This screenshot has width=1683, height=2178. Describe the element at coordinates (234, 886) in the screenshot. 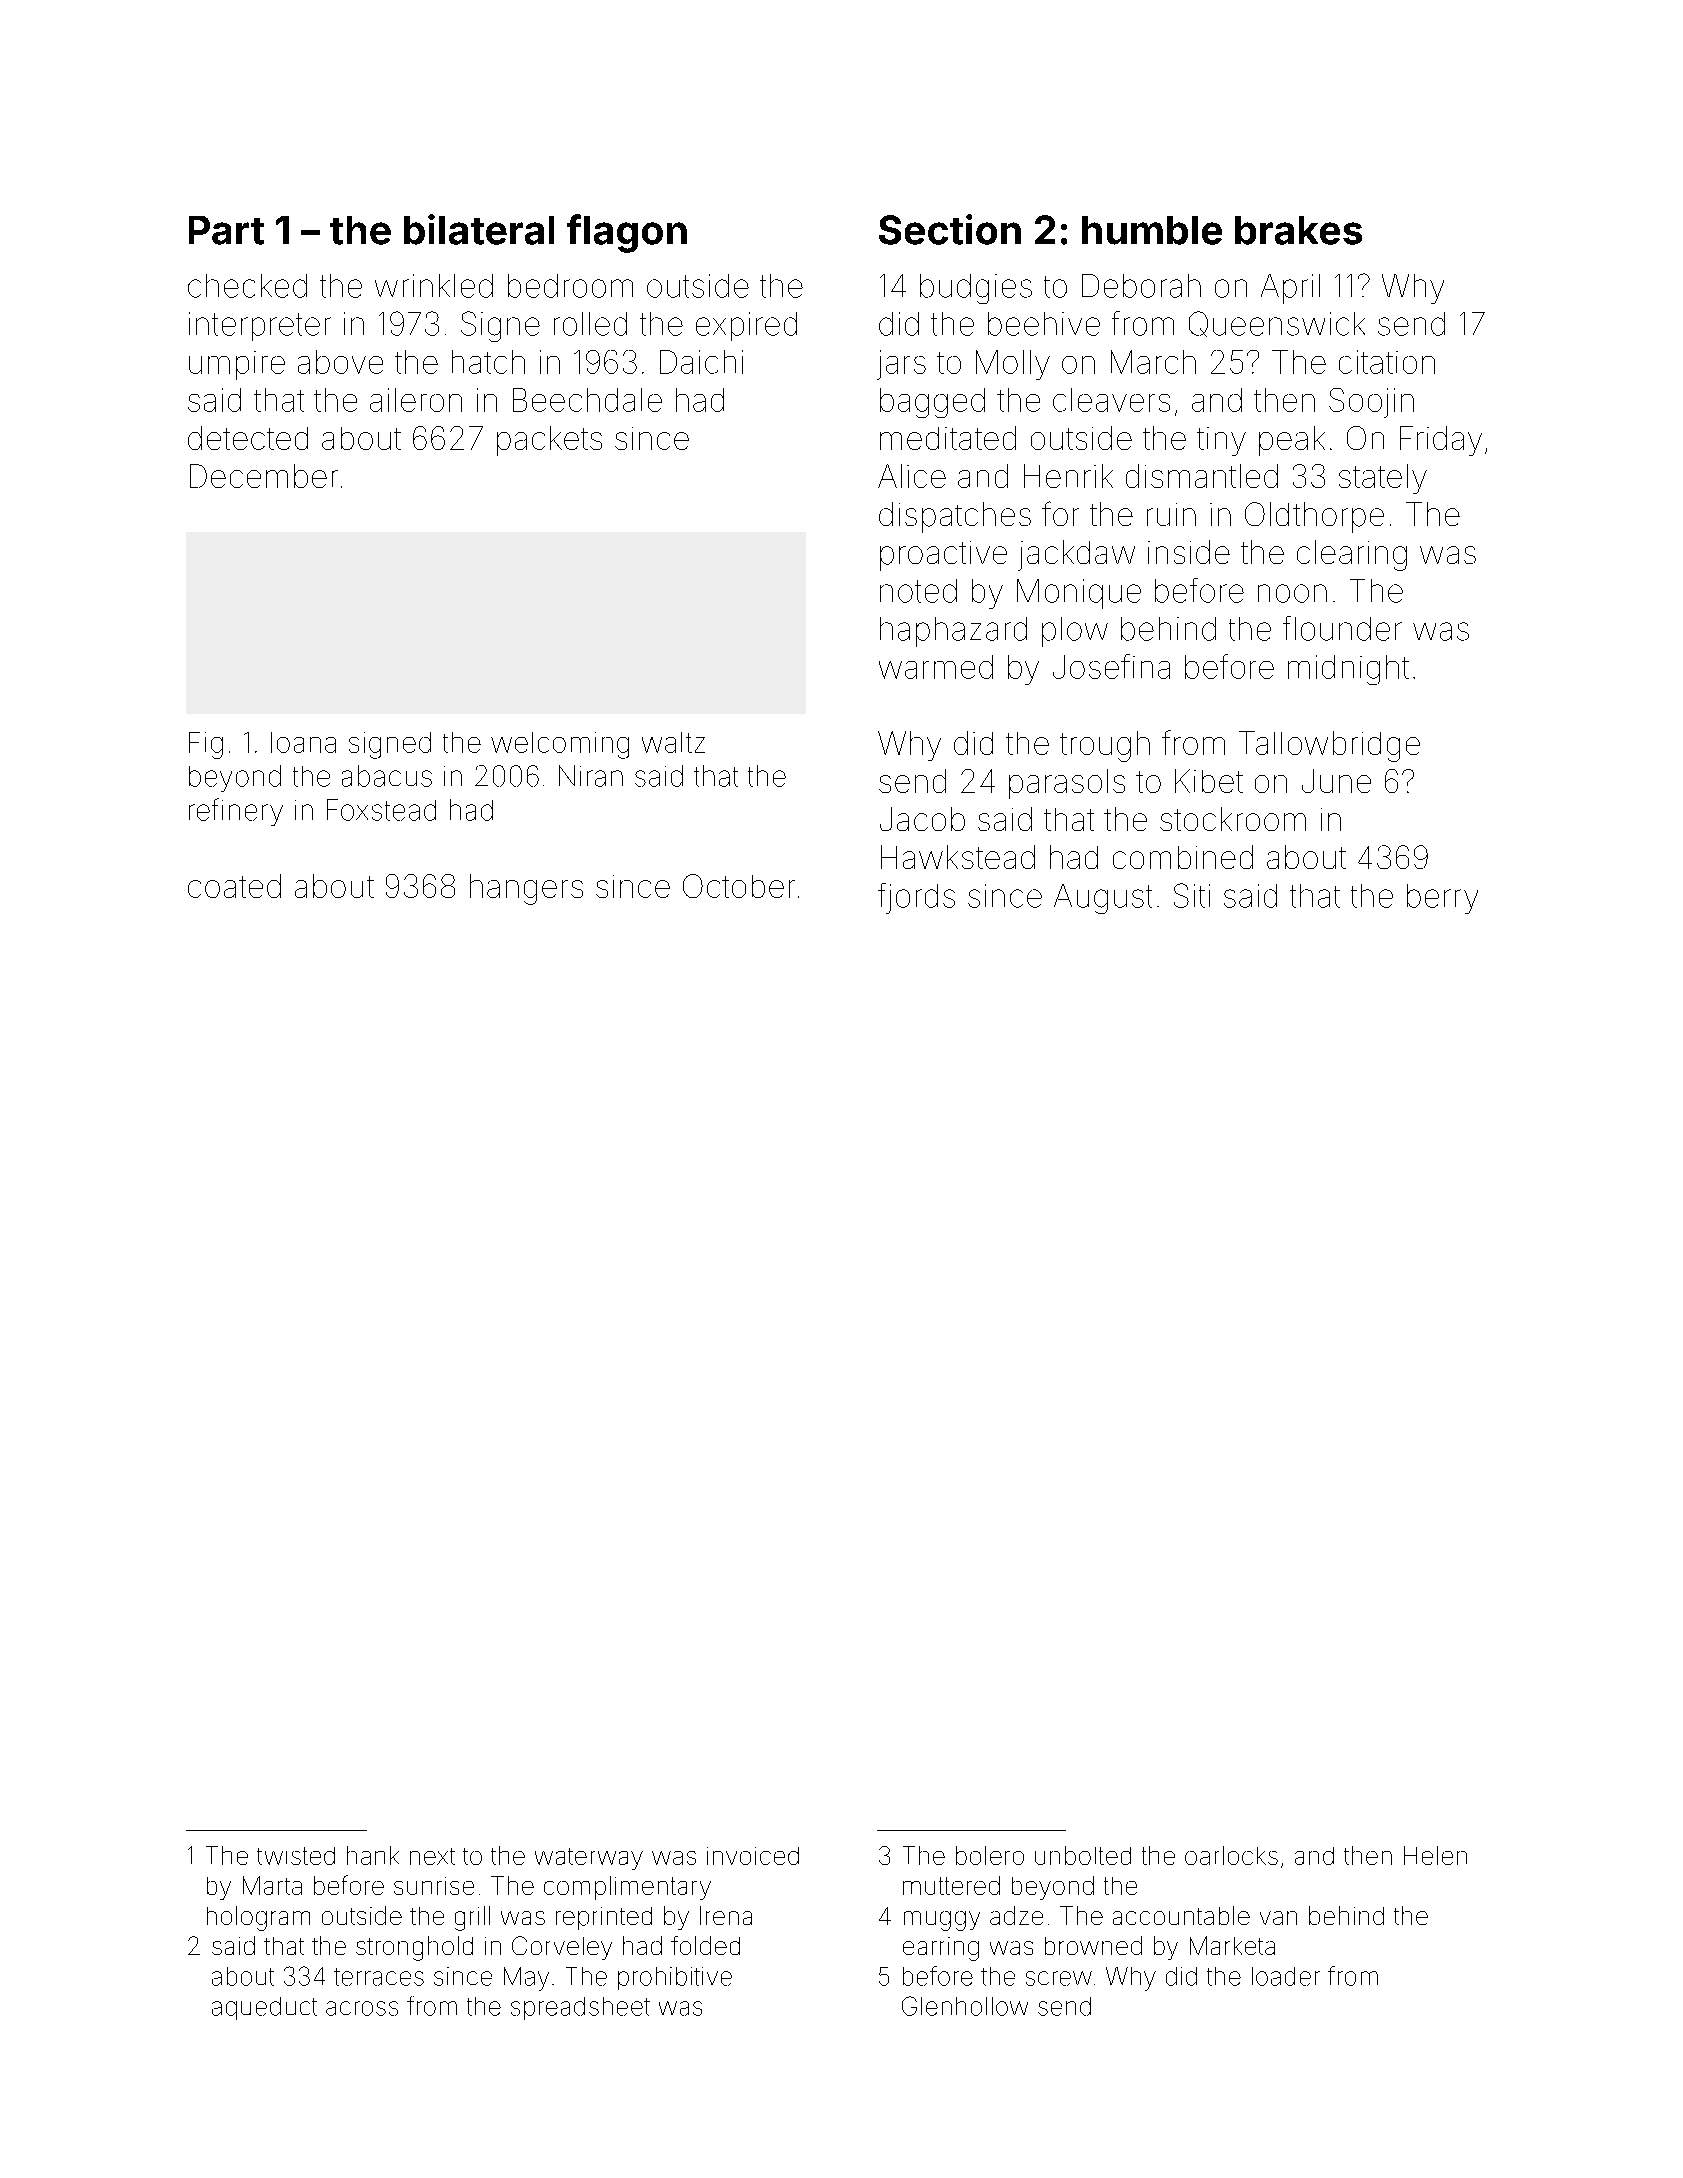

I see `coated` at that location.
